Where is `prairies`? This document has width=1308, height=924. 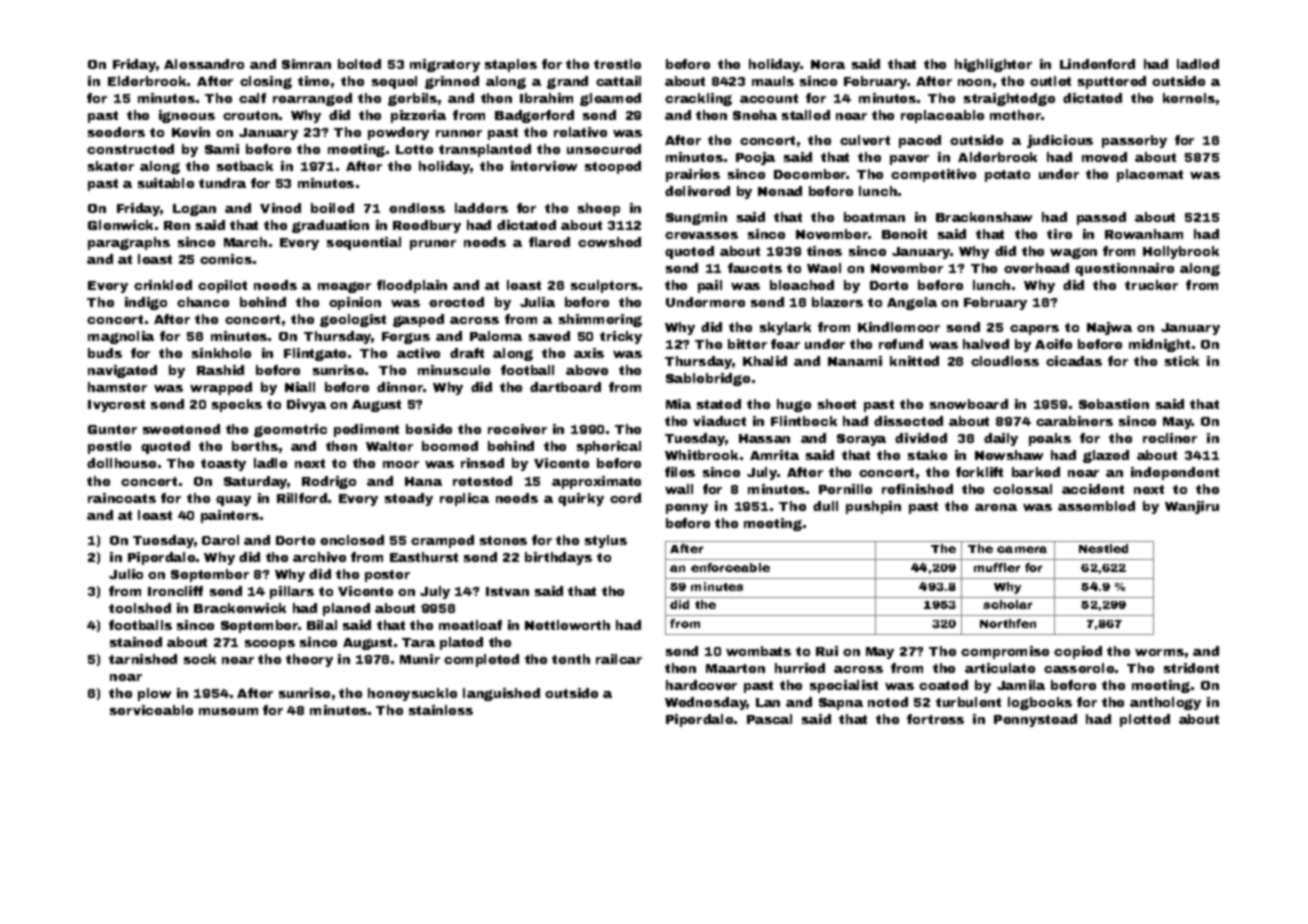
prairies is located at coordinates (693, 175).
